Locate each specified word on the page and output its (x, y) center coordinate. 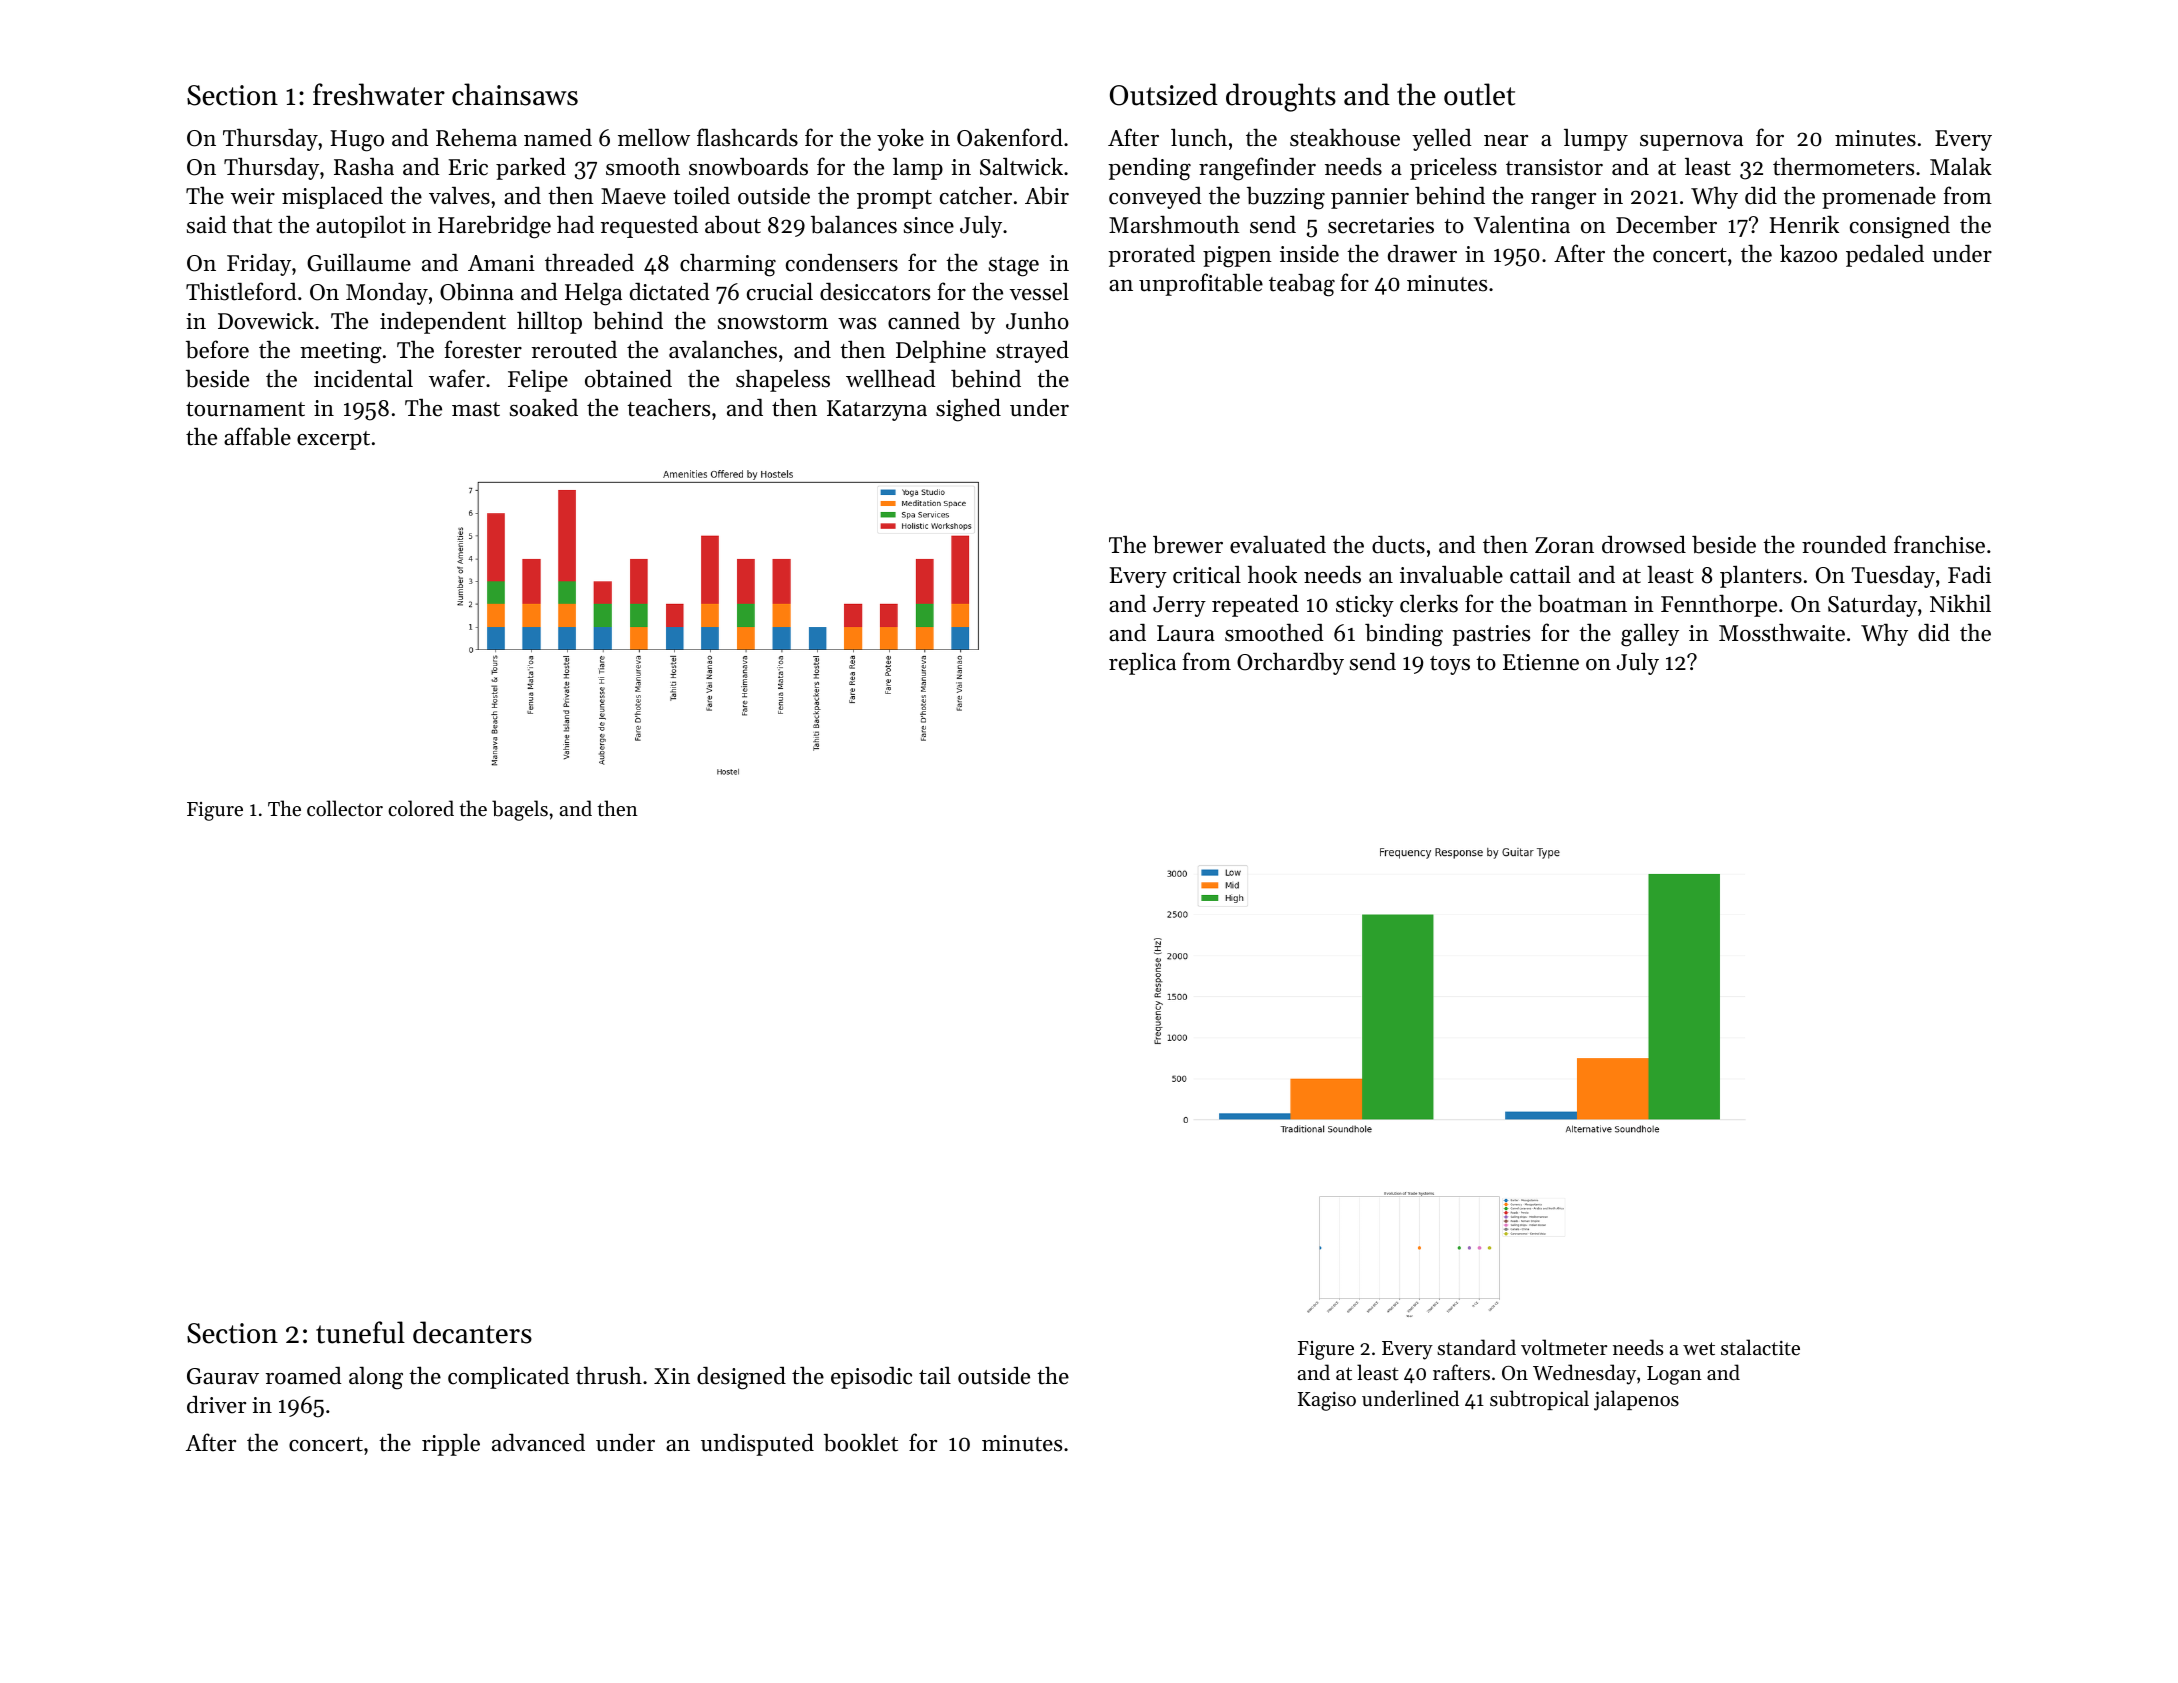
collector (345, 808)
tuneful (360, 1332)
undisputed (757, 1445)
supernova (1691, 143)
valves (459, 196)
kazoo (1808, 254)
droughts (1281, 97)
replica (1142, 664)
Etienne (1541, 662)
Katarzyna (877, 410)
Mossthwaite (1782, 632)
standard (1476, 1347)
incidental (363, 379)
